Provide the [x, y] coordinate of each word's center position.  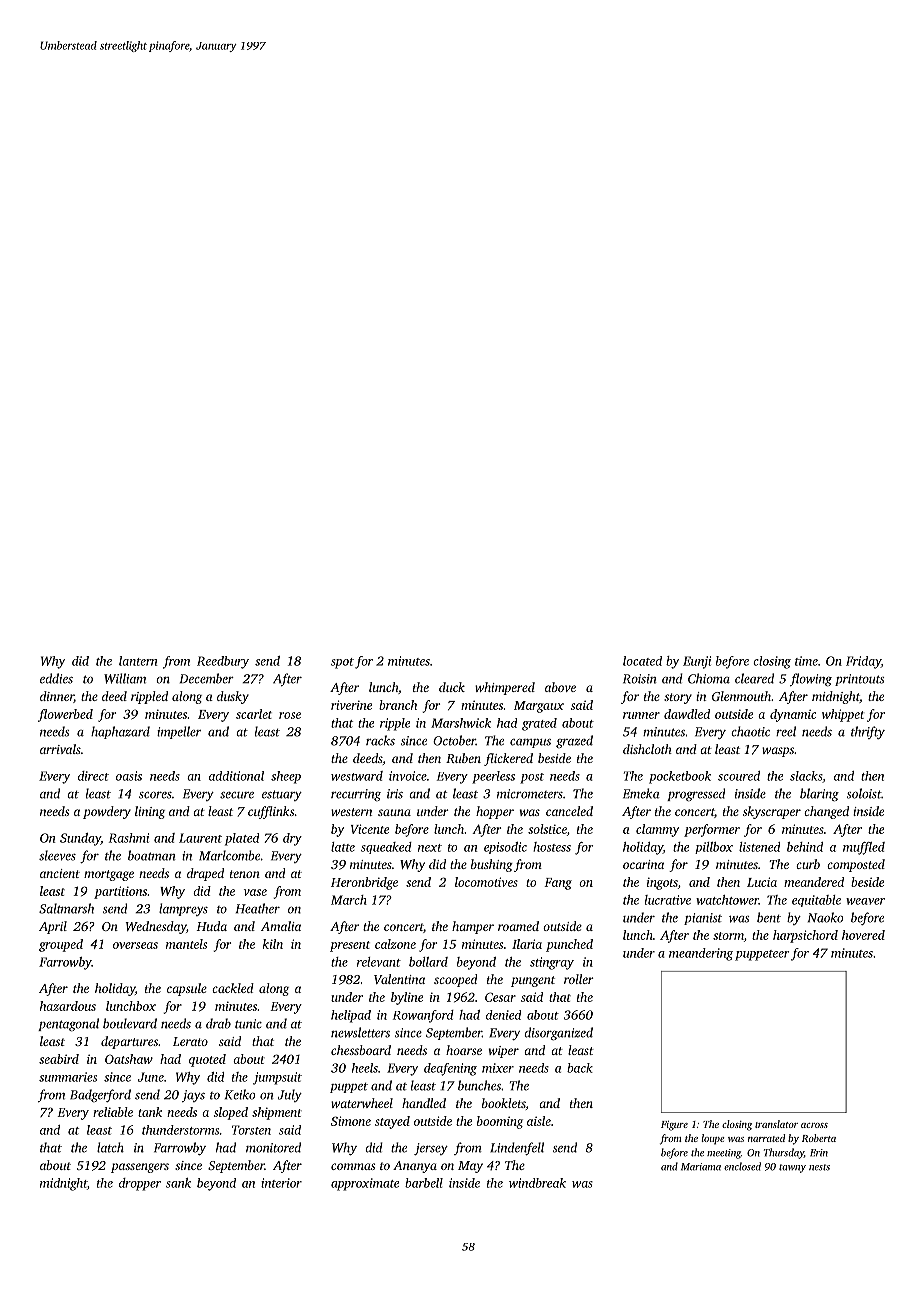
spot [342, 663]
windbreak [537, 1183]
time [806, 661]
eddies [56, 678]
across [814, 1125]
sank [178, 1183]
